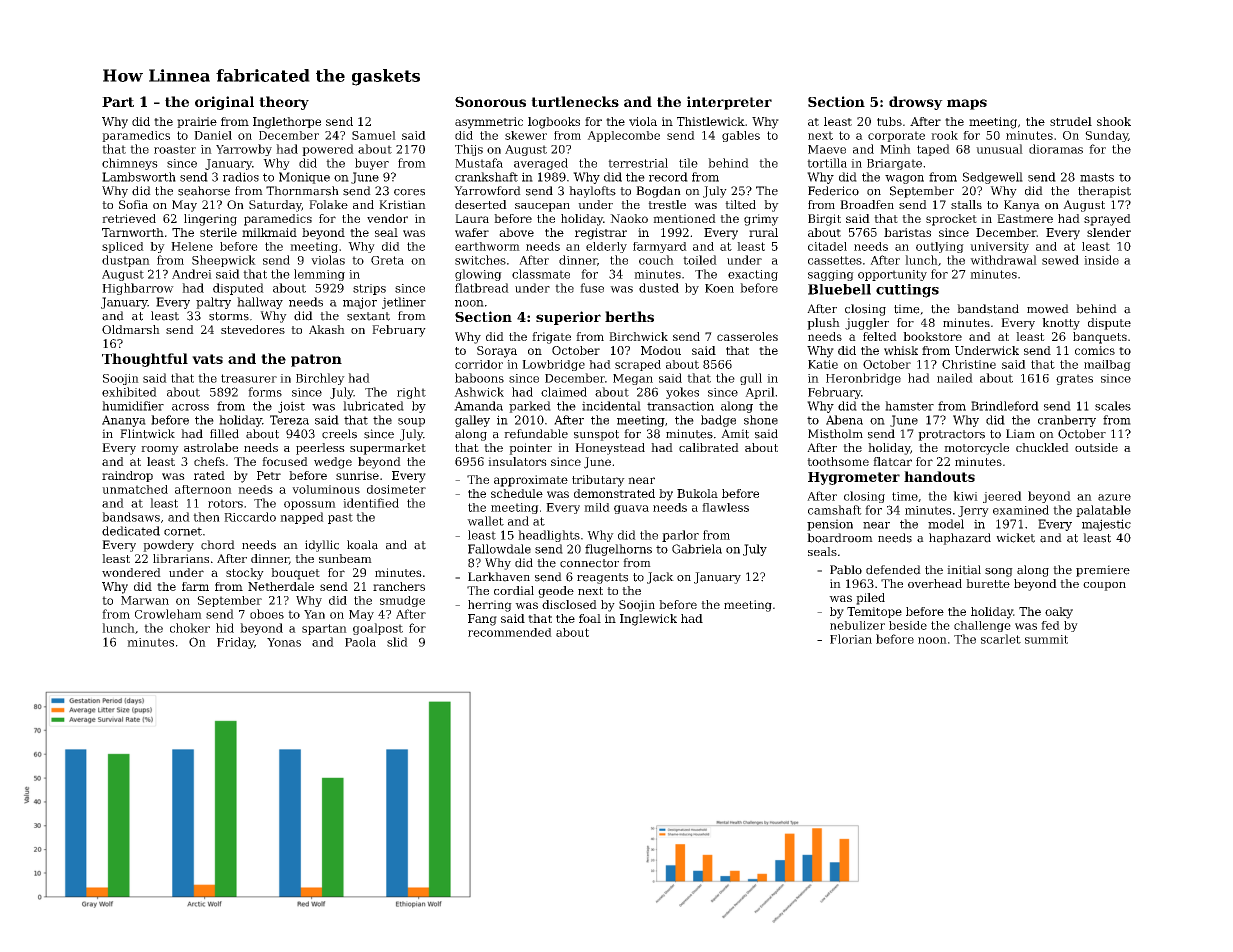  Describe the element at coordinates (1022, 206) in the screenshot. I see `Kanya` at that location.
